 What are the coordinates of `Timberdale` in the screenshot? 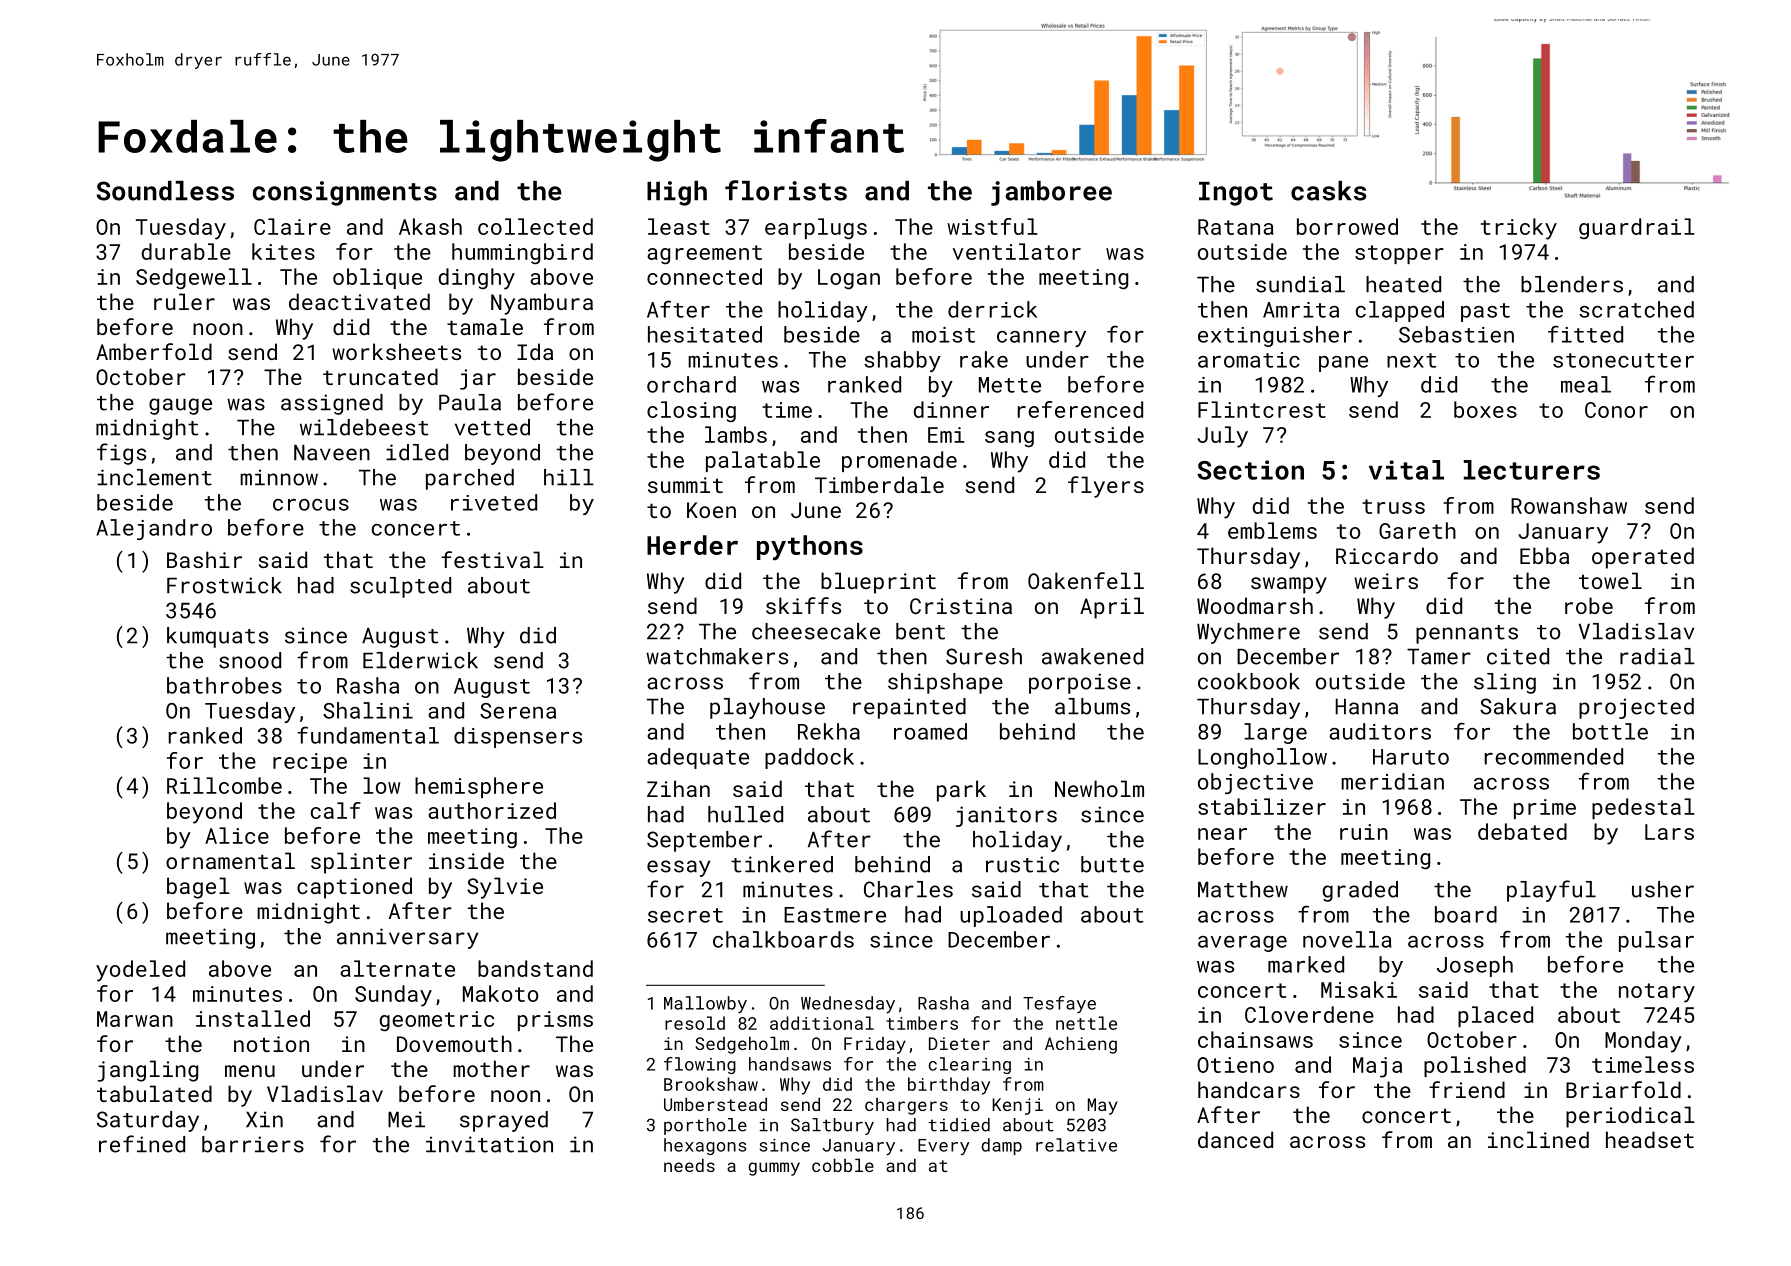 It's located at (879, 484).
